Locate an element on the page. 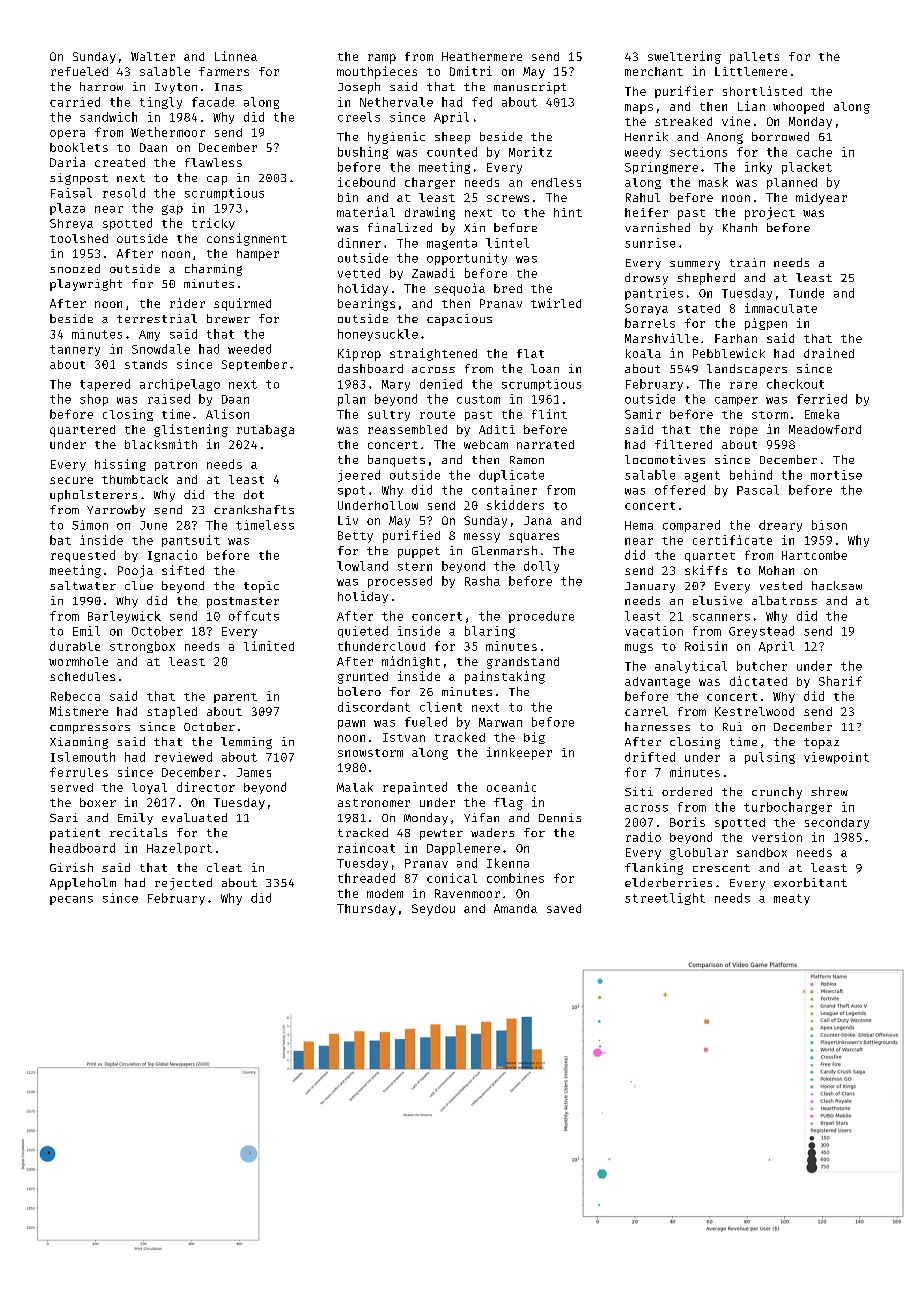  camper is located at coordinates (736, 401).
